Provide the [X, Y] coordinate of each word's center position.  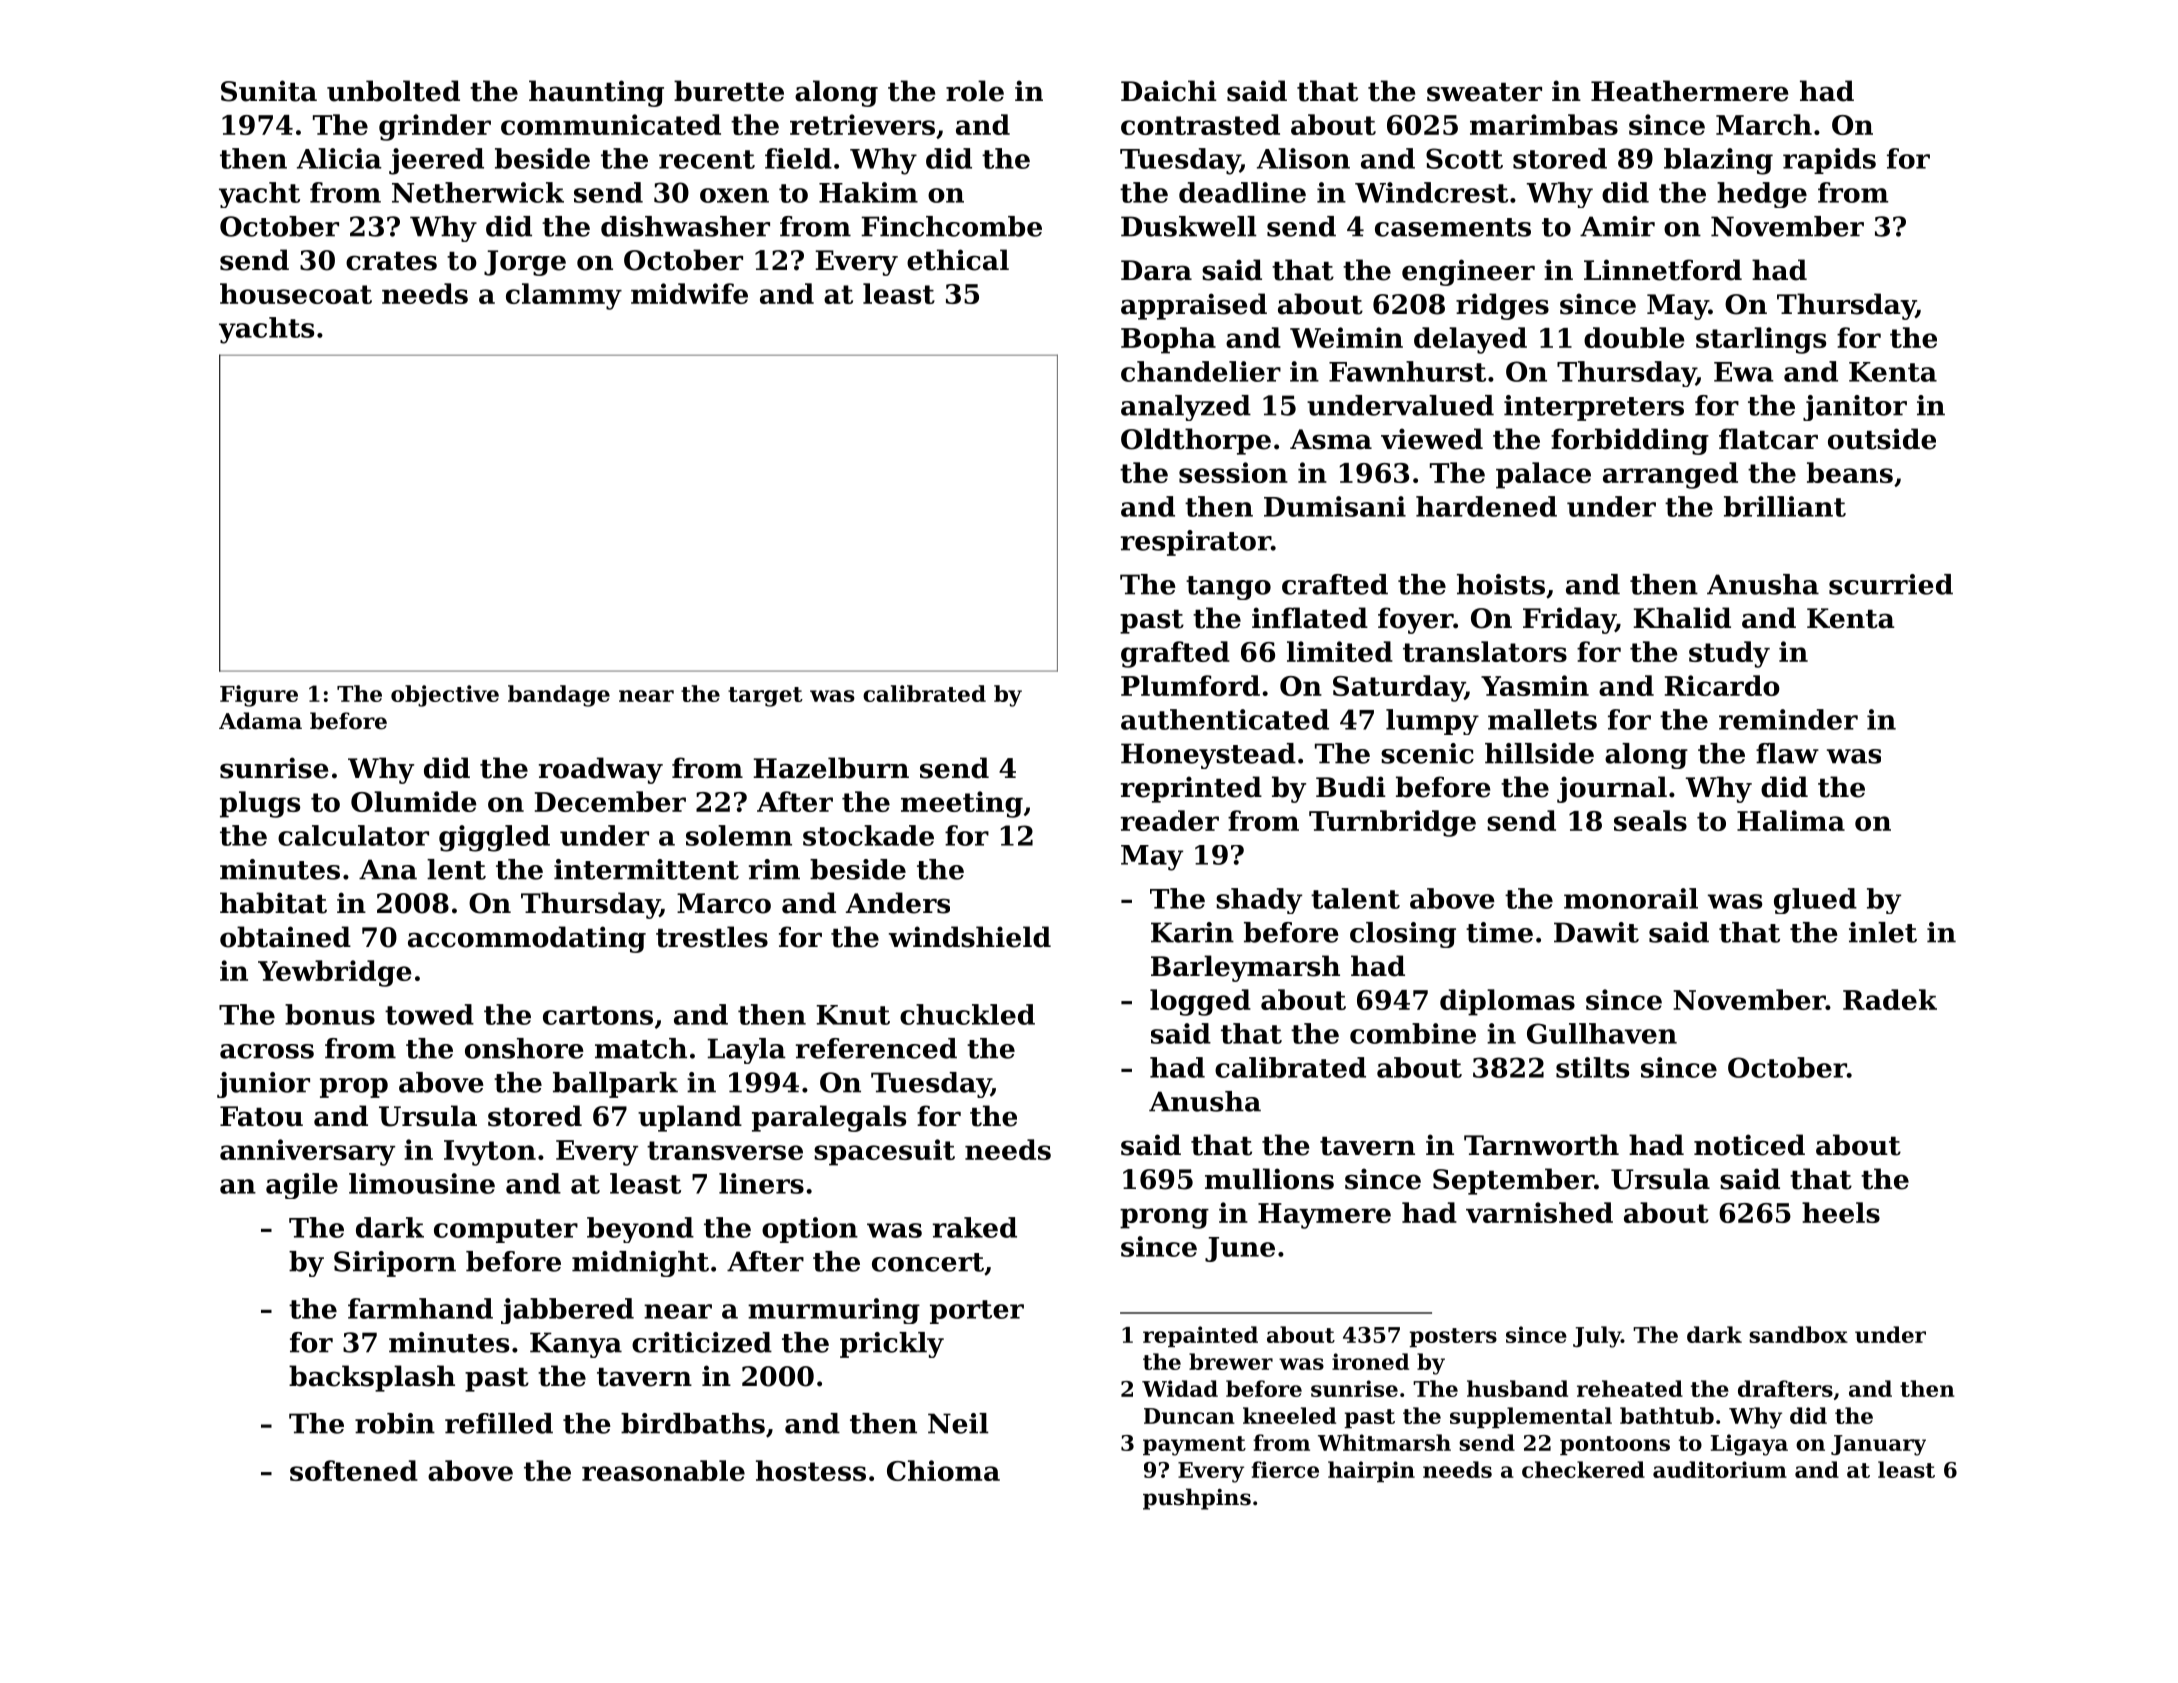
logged [1200, 1002]
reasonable [663, 1470]
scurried [1891, 584]
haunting [596, 93]
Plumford [1190, 685]
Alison [1303, 158]
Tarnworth [1541, 1145]
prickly [892, 1345]
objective [445, 696]
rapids [1829, 161]
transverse [725, 1150]
